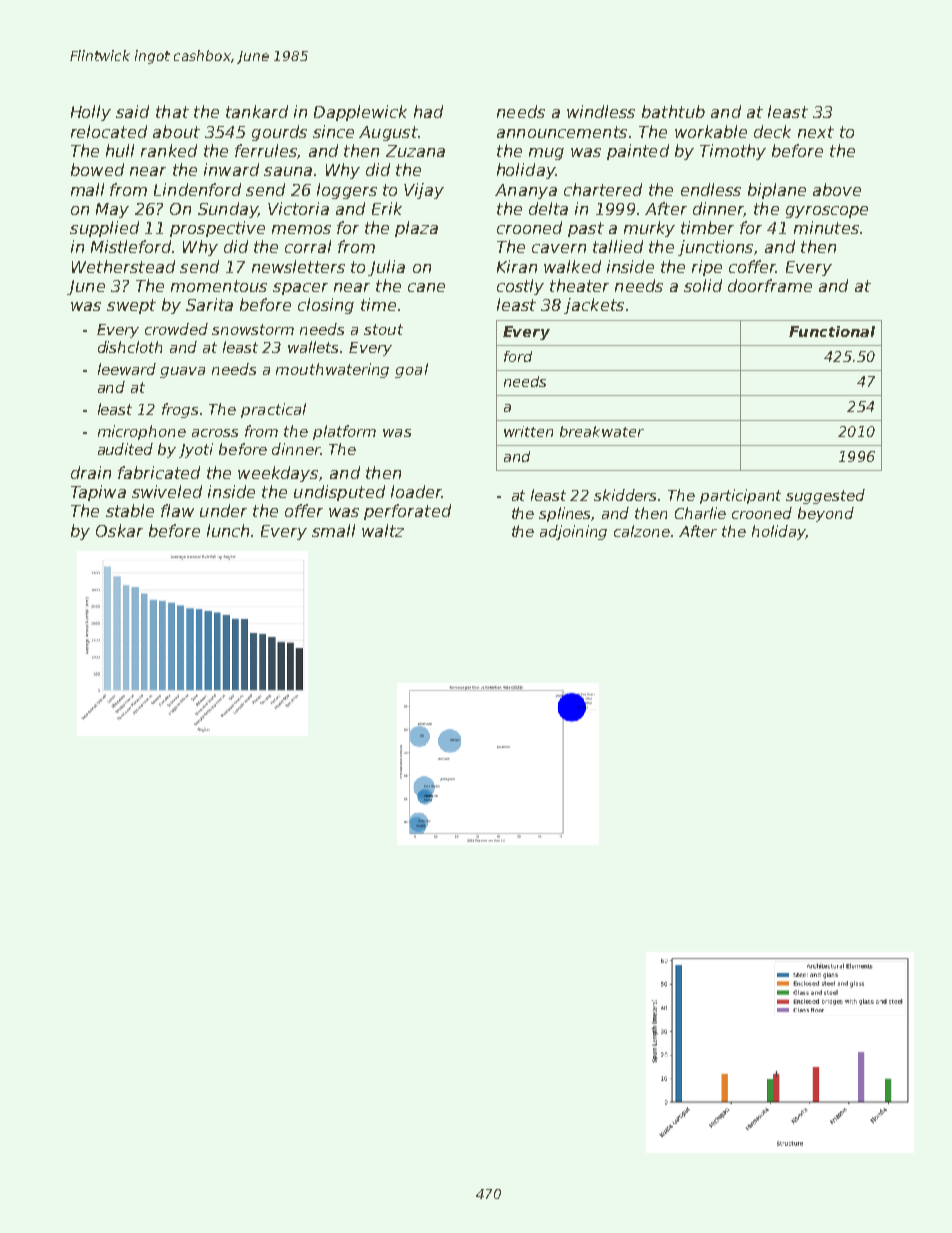 Image resolution: width=952 pixels, height=1233 pixels. What do you see at coordinates (707, 227) in the document?
I see `timber` at bounding box center [707, 227].
